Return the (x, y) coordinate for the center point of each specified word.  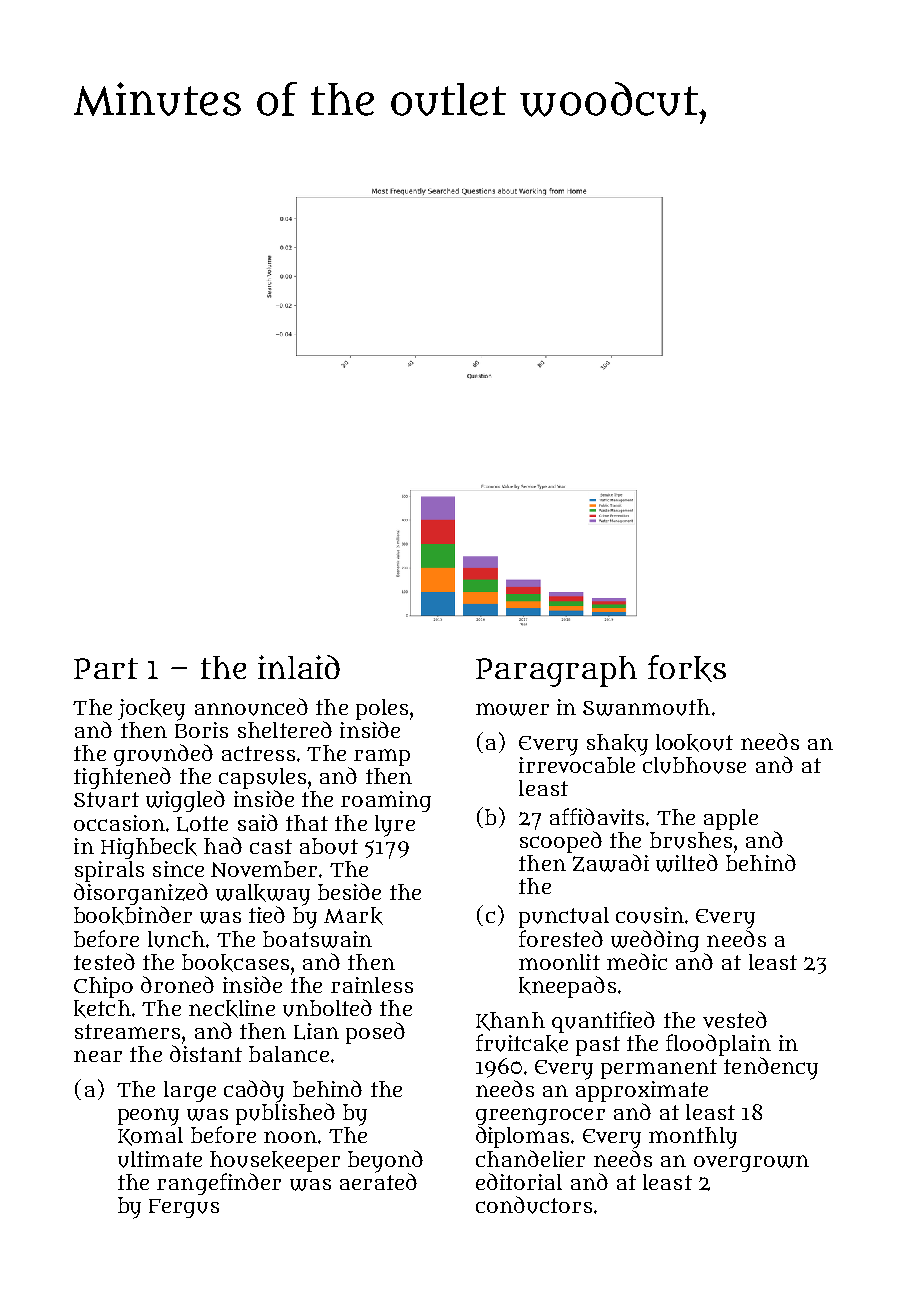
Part (106, 668)
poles (382, 709)
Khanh (510, 1021)
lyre (395, 826)
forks (687, 668)
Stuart (106, 800)
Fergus (184, 1208)
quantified (603, 1022)
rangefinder (219, 1184)
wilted (687, 863)
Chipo (103, 987)
